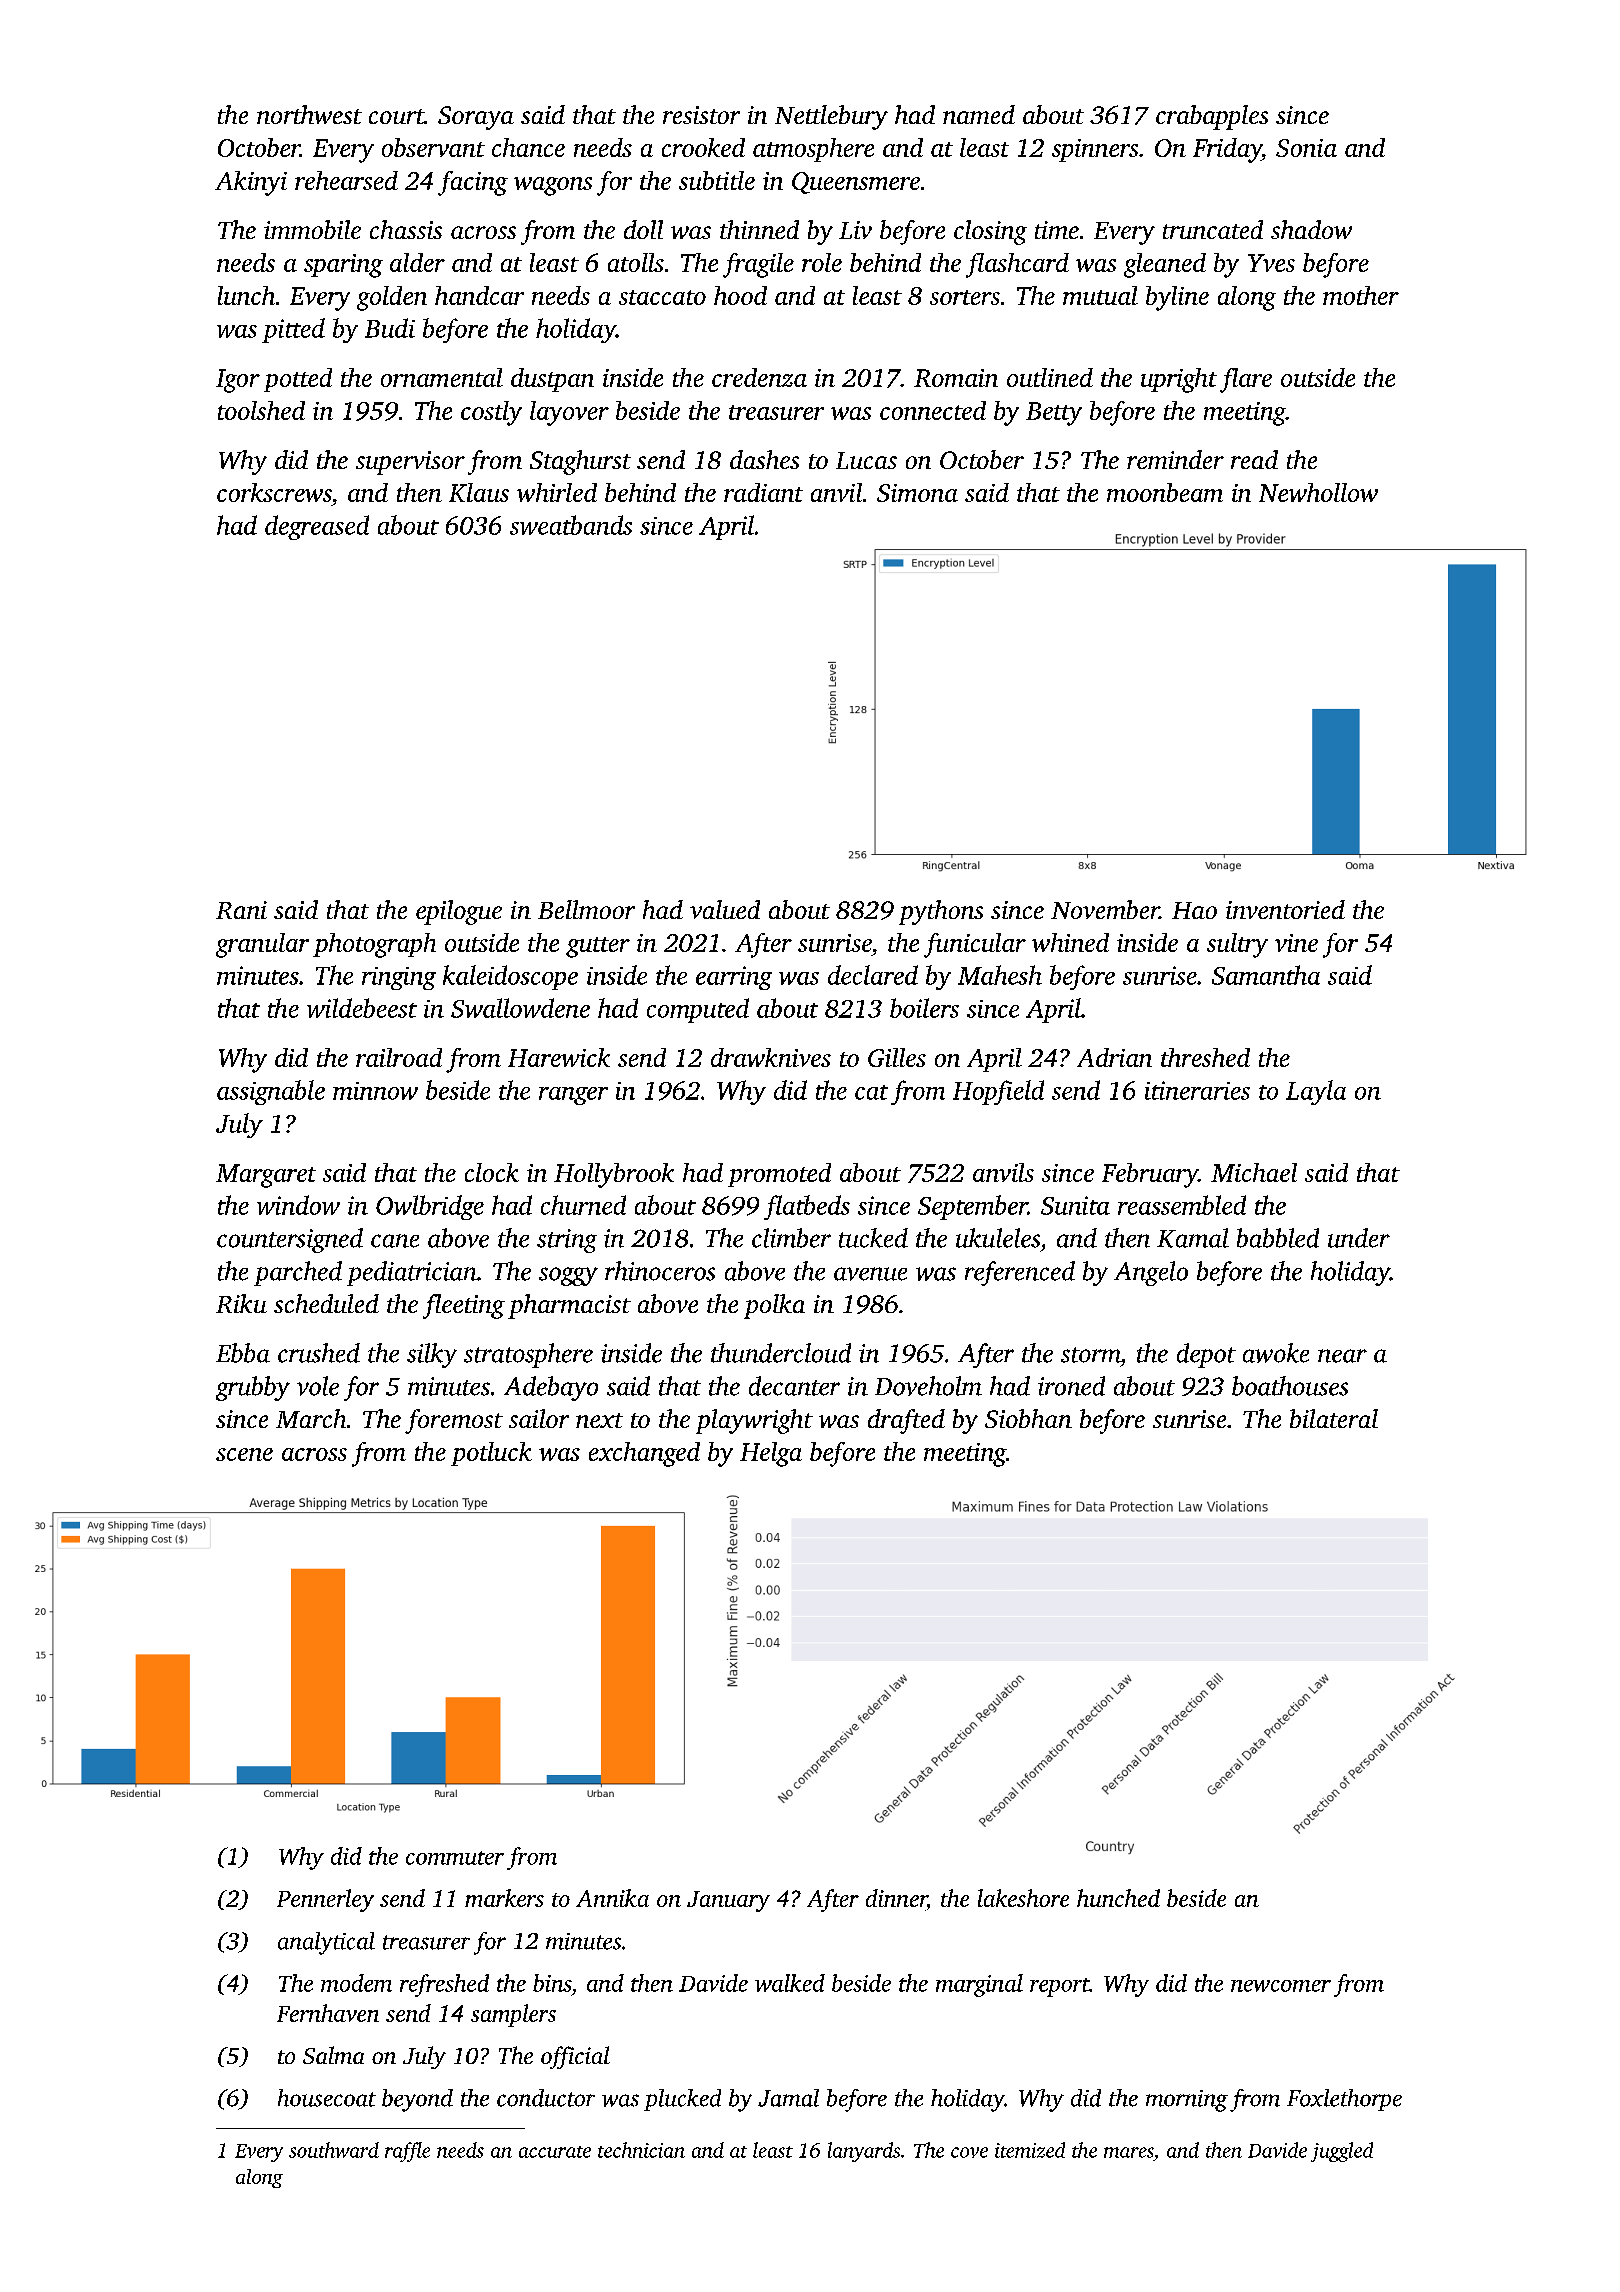 This image has height=2292, width=1620. What do you see at coordinates (479, 492) in the image?
I see `Klaus` at bounding box center [479, 492].
